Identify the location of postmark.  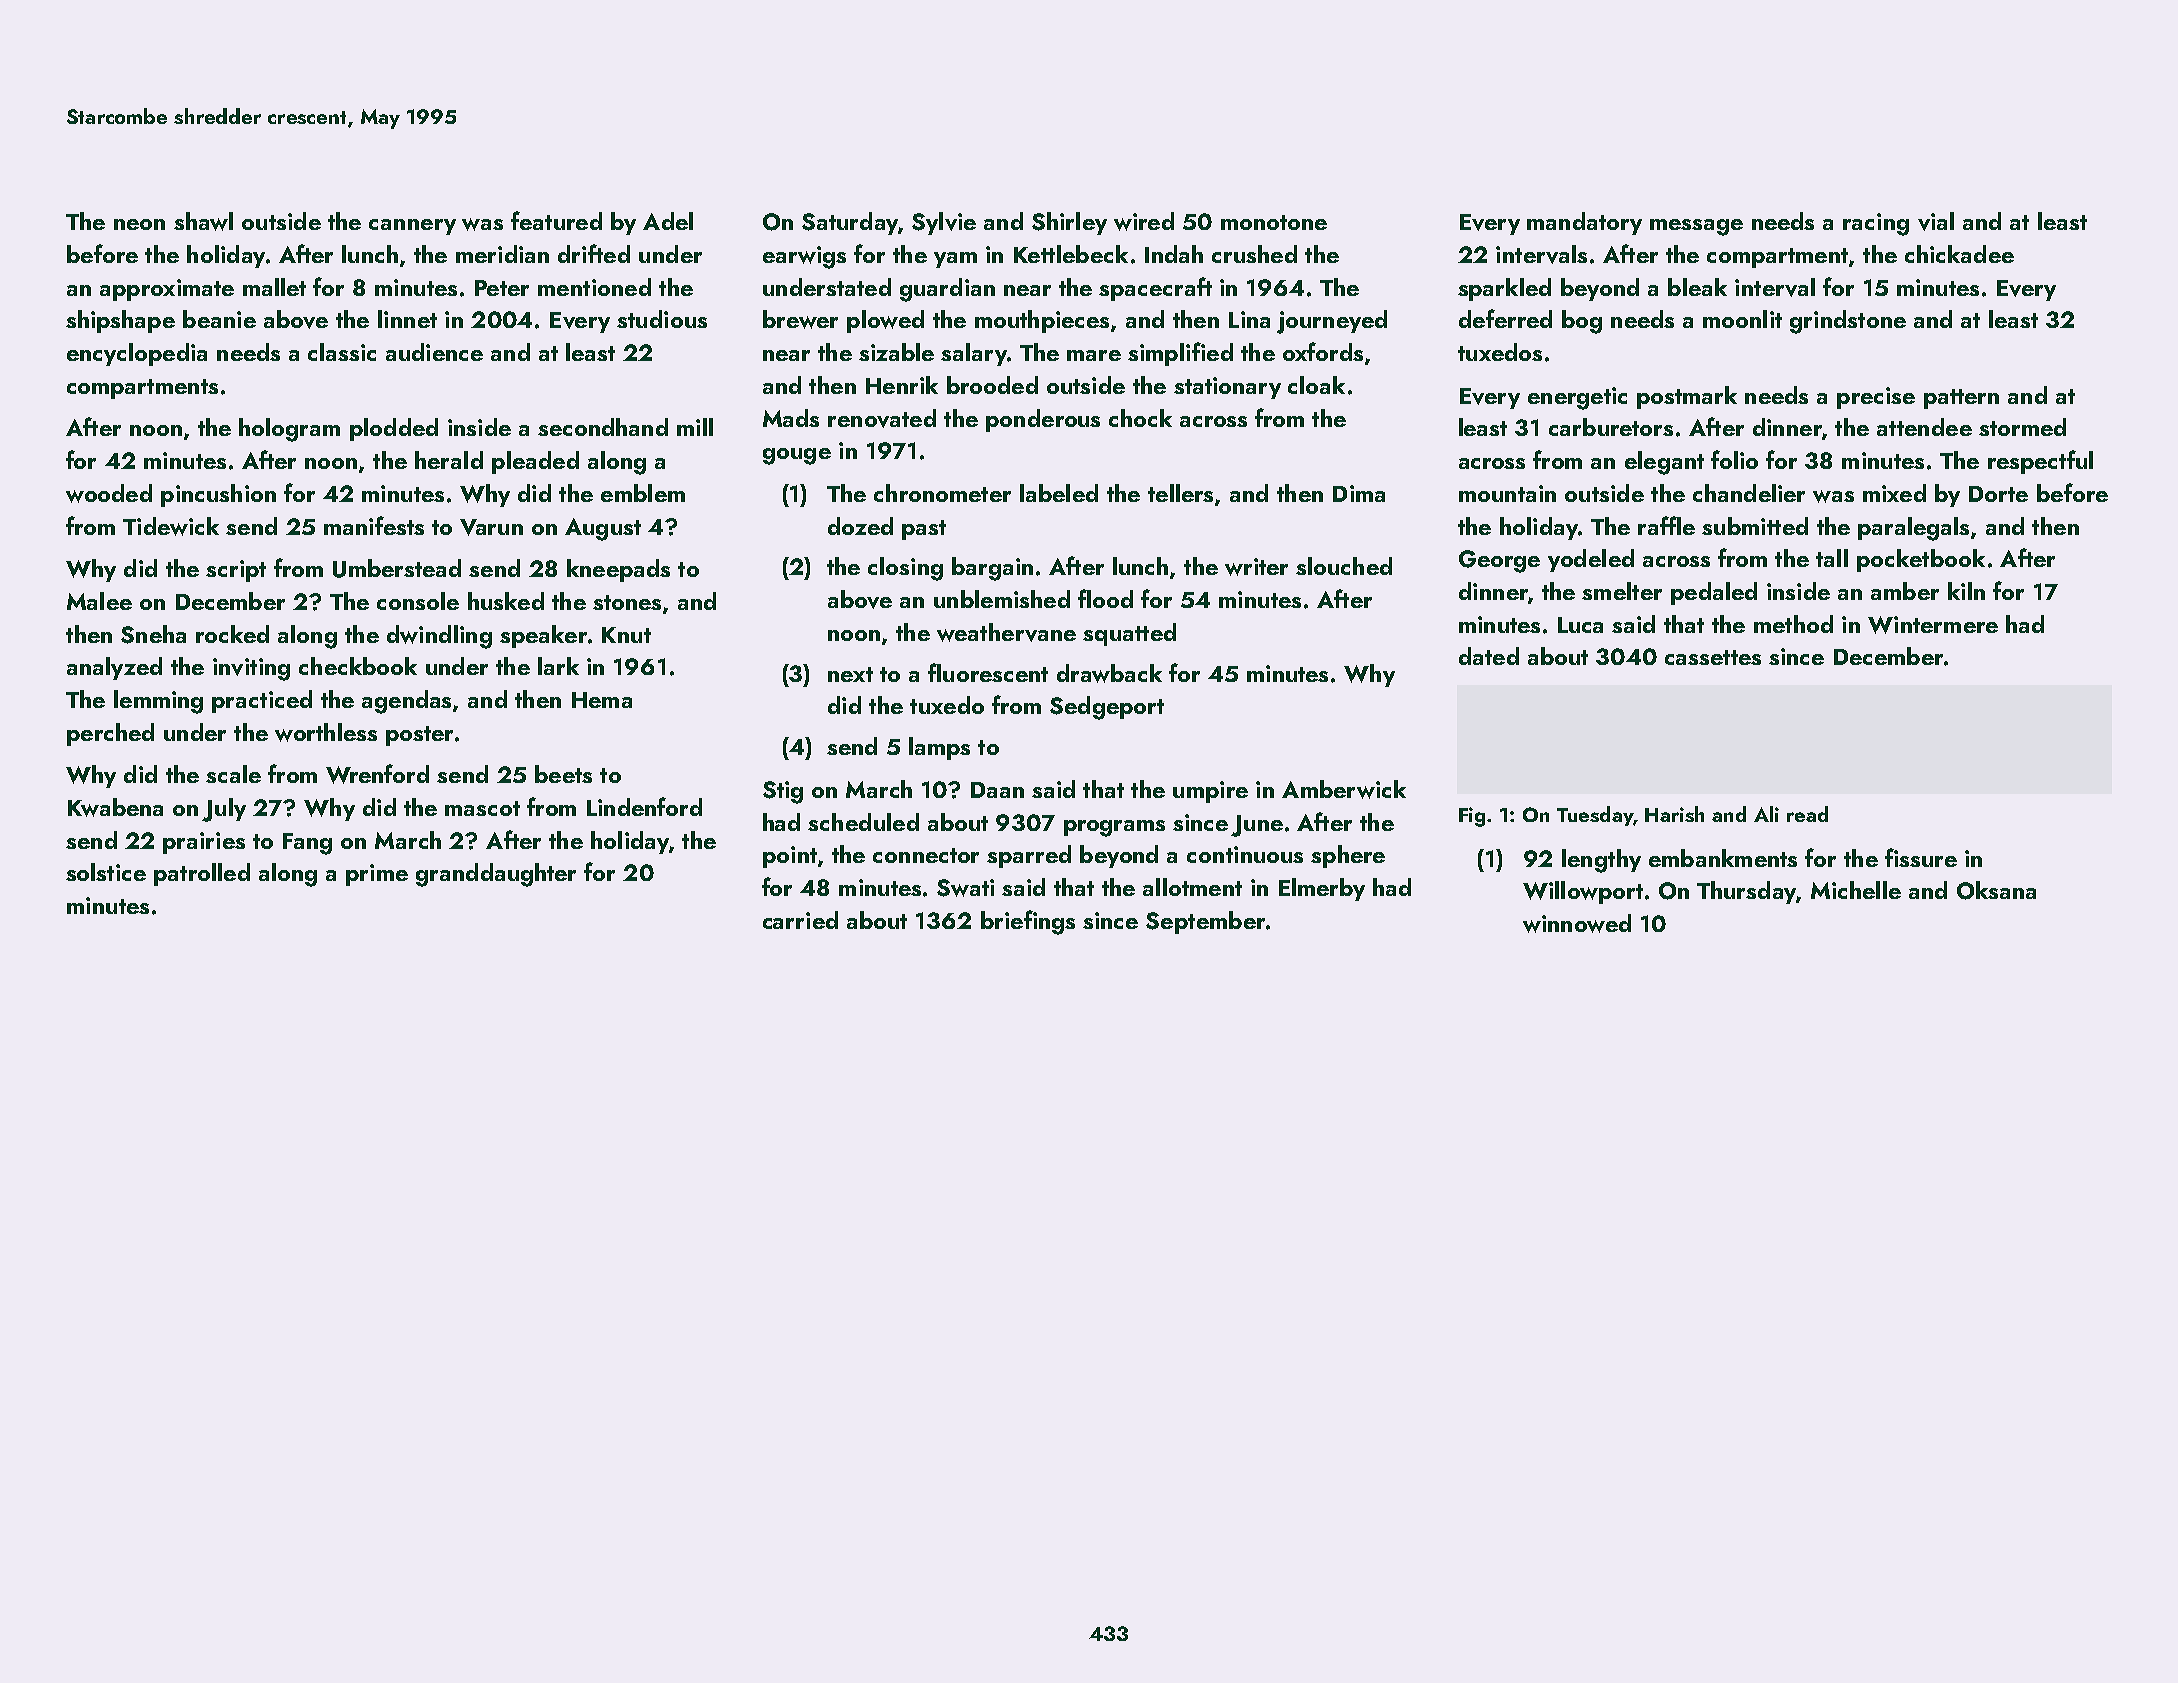
(1687, 397).
